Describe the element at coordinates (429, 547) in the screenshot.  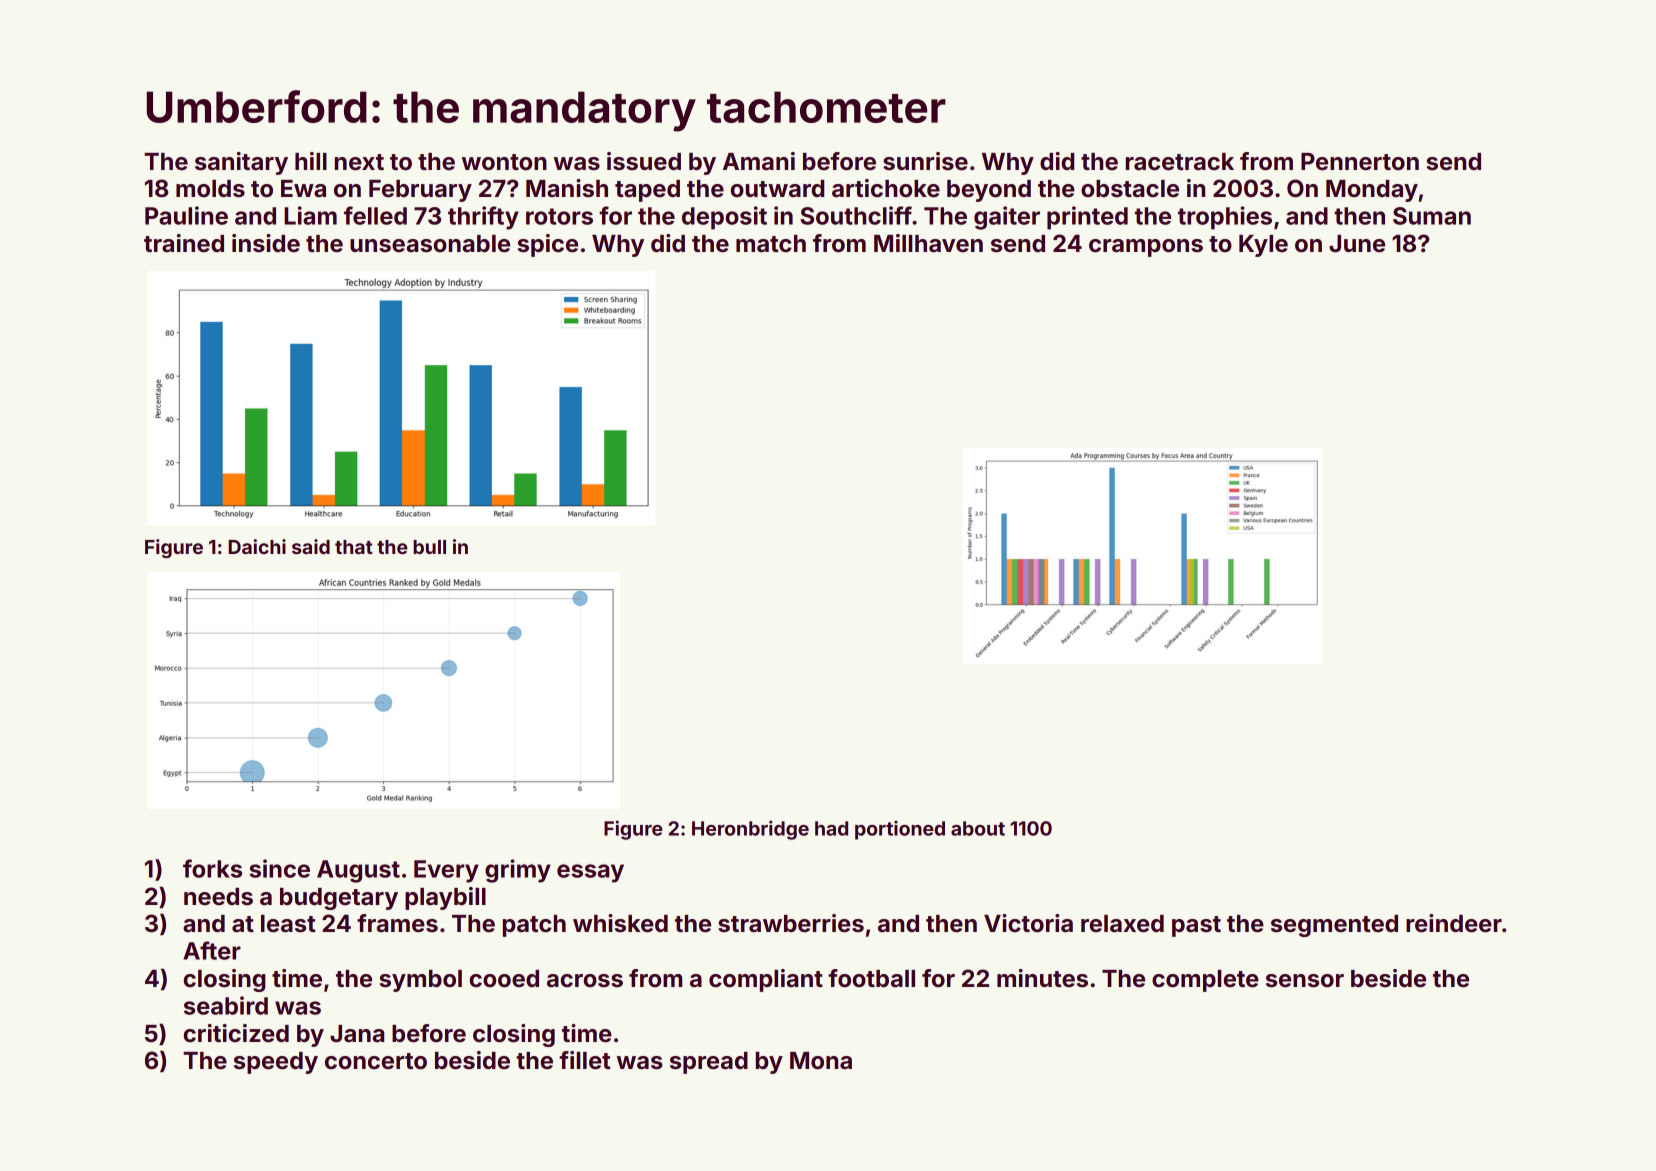
I see `bull` at that location.
